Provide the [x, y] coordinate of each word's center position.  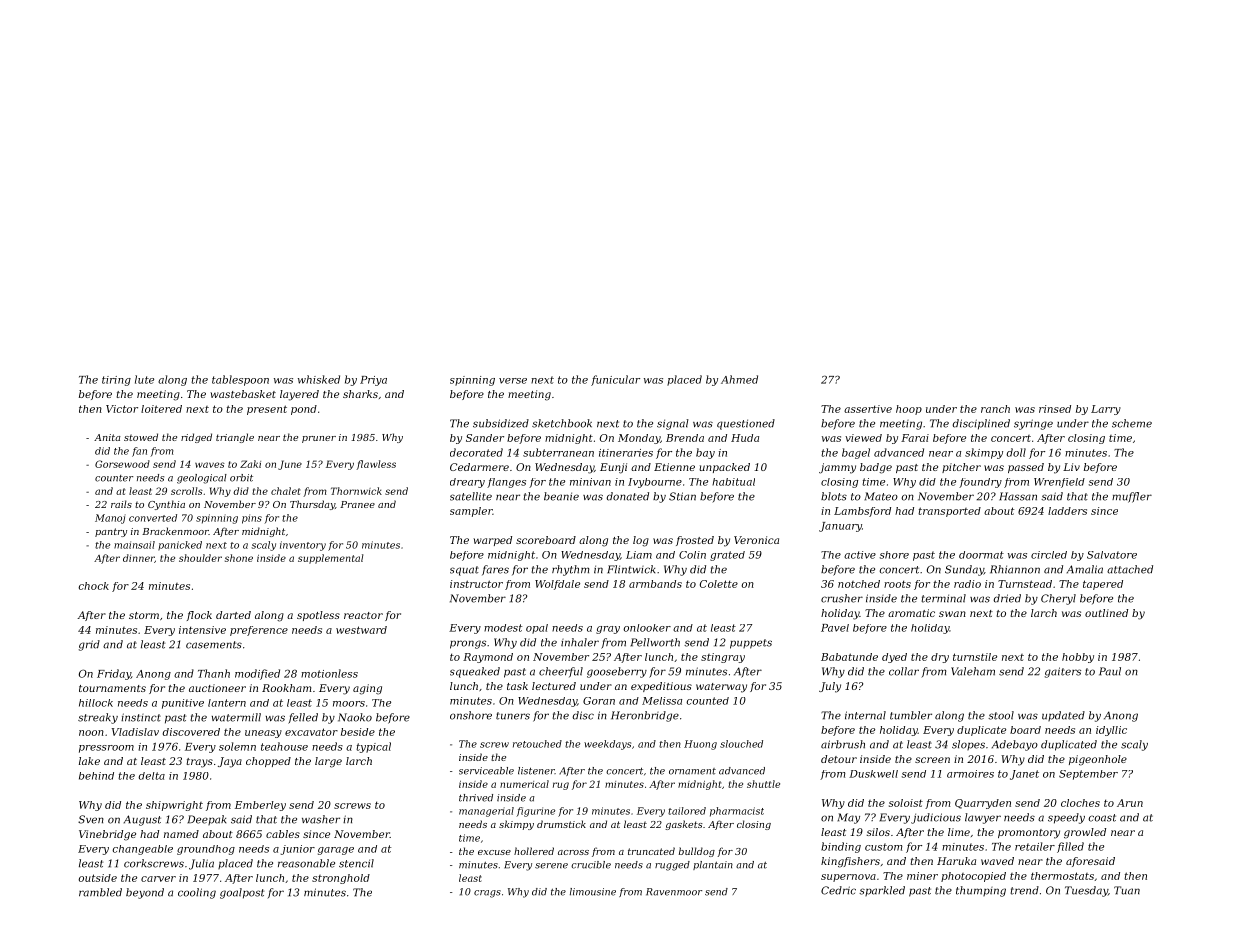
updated [1063, 716]
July [830, 687]
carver [158, 879]
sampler [471, 512]
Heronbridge [645, 716]
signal [673, 424]
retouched [537, 744]
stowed [141, 437]
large [328, 762]
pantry [111, 532]
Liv [1071, 467]
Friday [114, 674]
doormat [981, 555]
